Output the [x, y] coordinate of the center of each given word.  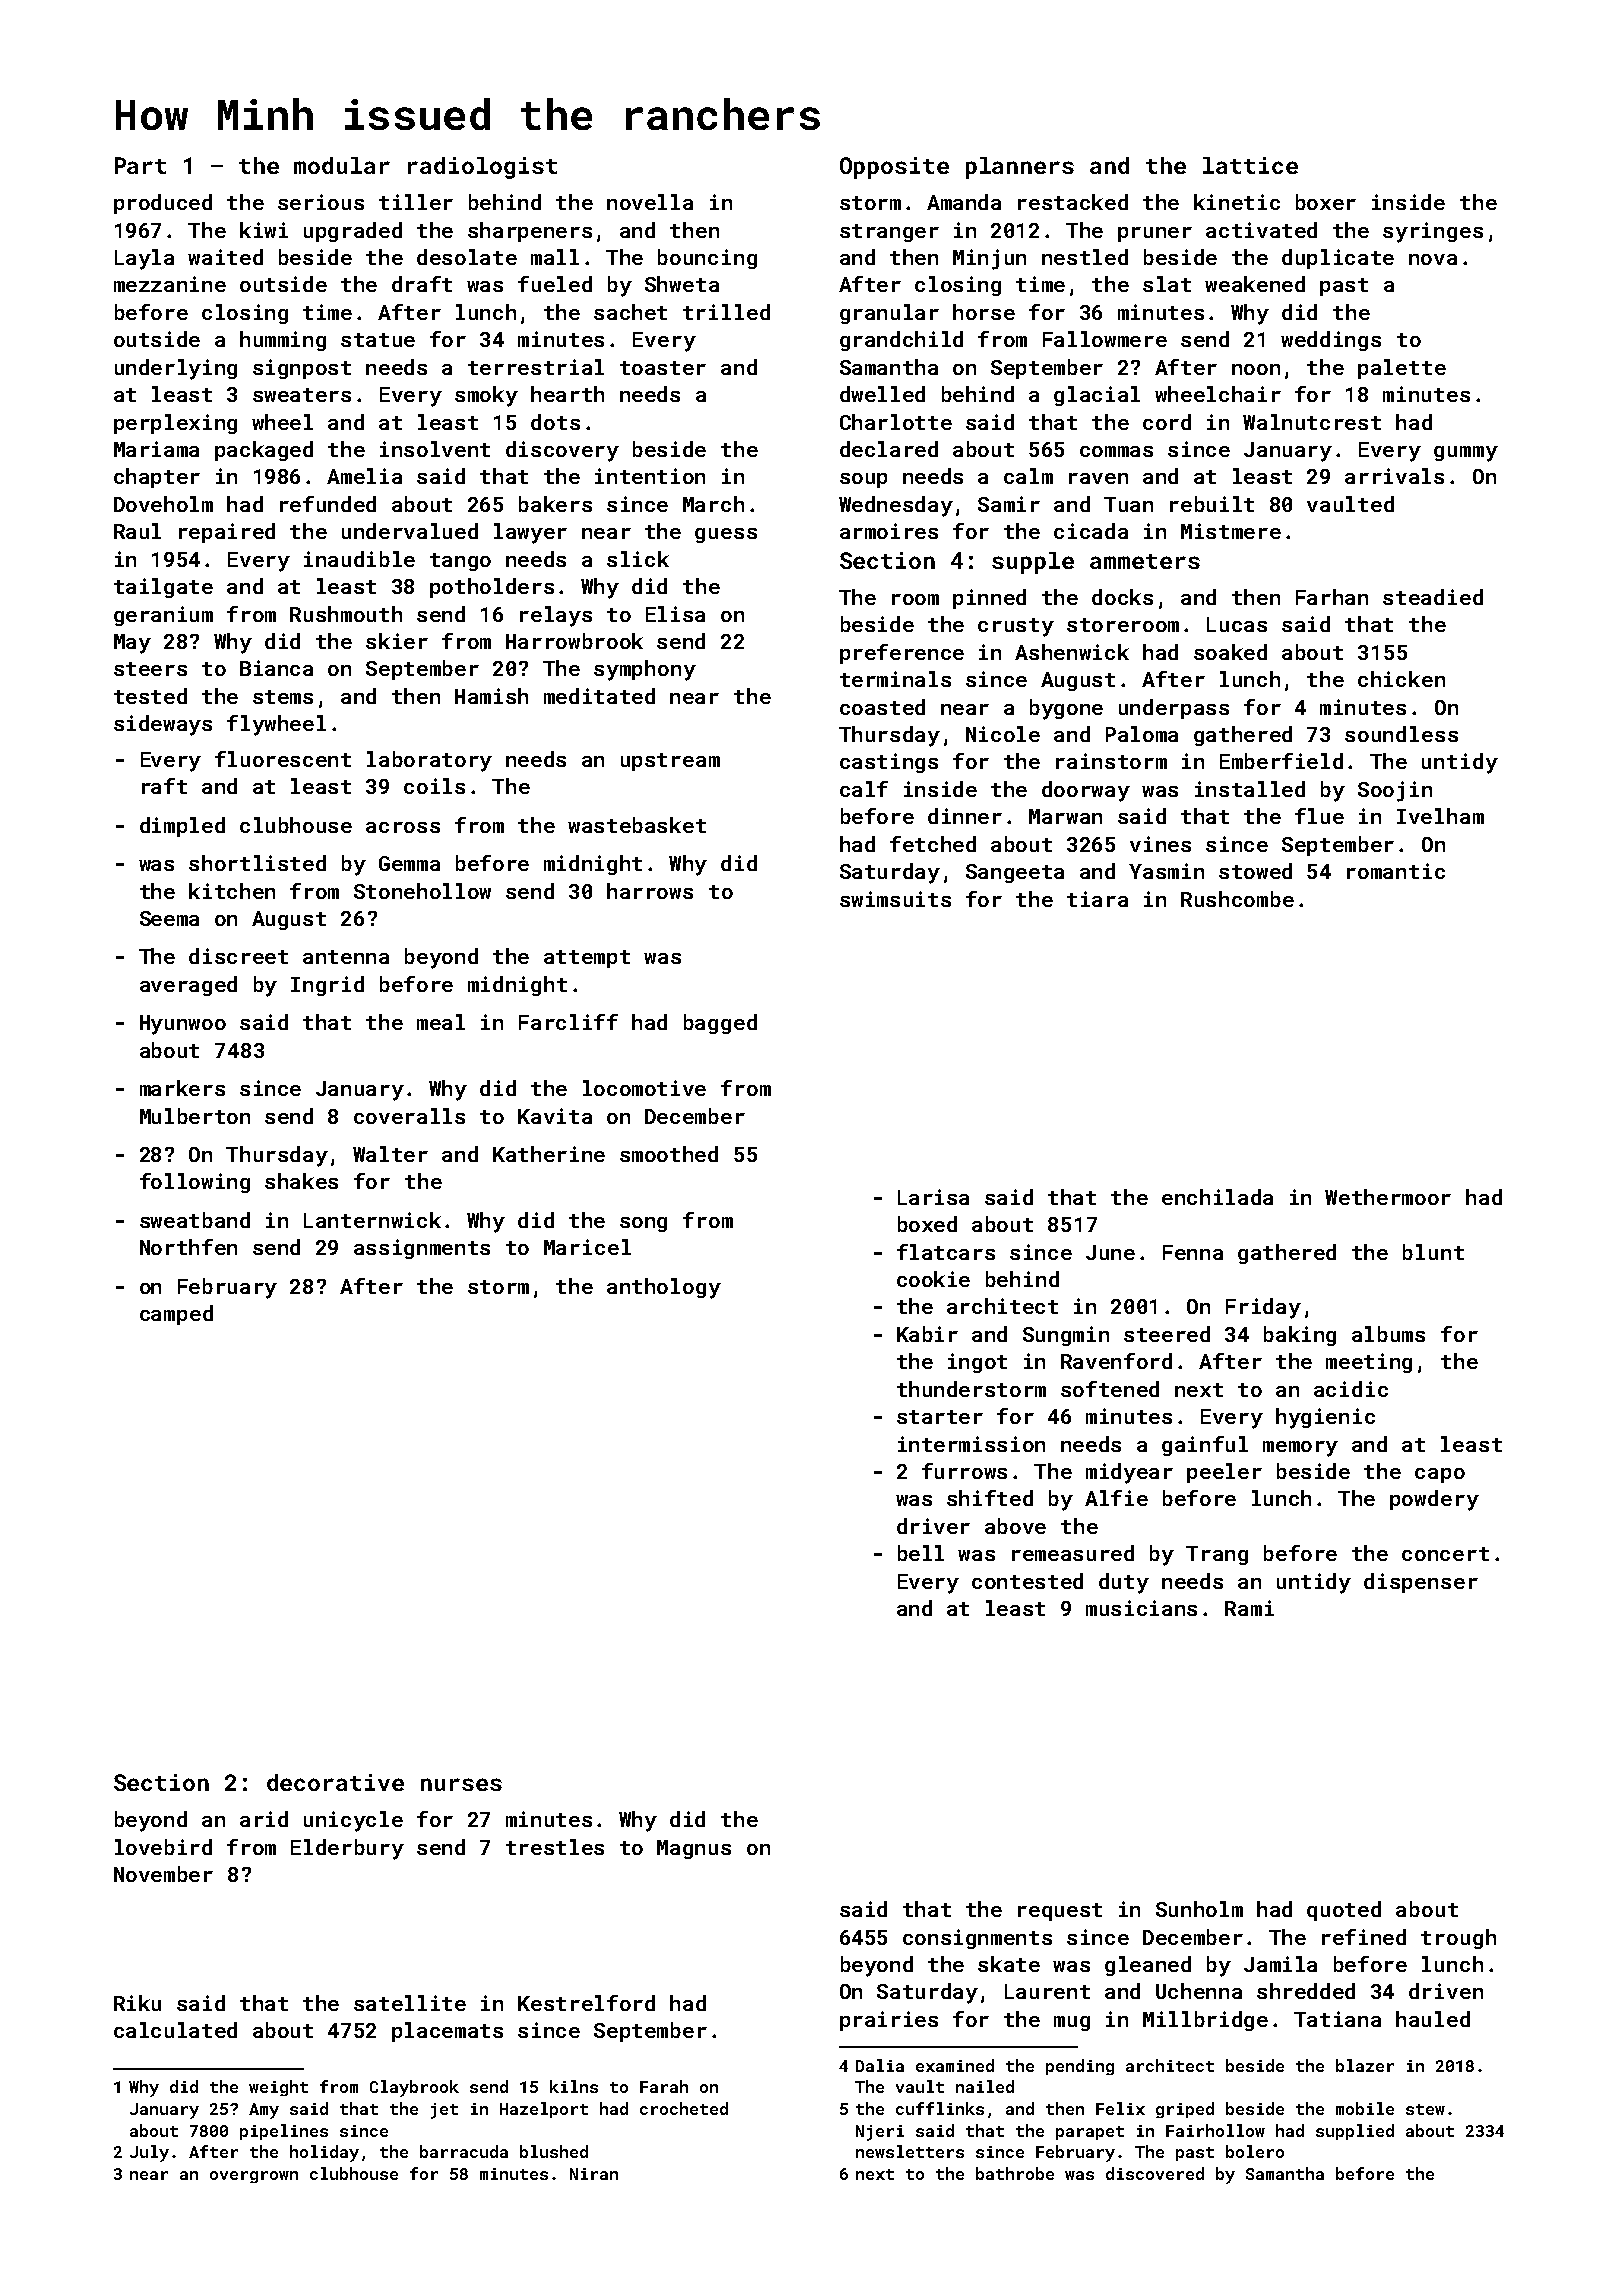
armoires [889, 531]
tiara [1097, 899]
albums [1388, 1334]
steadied [1433, 597]
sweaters [302, 395]
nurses [461, 1784]
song [643, 1224]
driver [933, 1526]
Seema [169, 918]
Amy [264, 2111]
